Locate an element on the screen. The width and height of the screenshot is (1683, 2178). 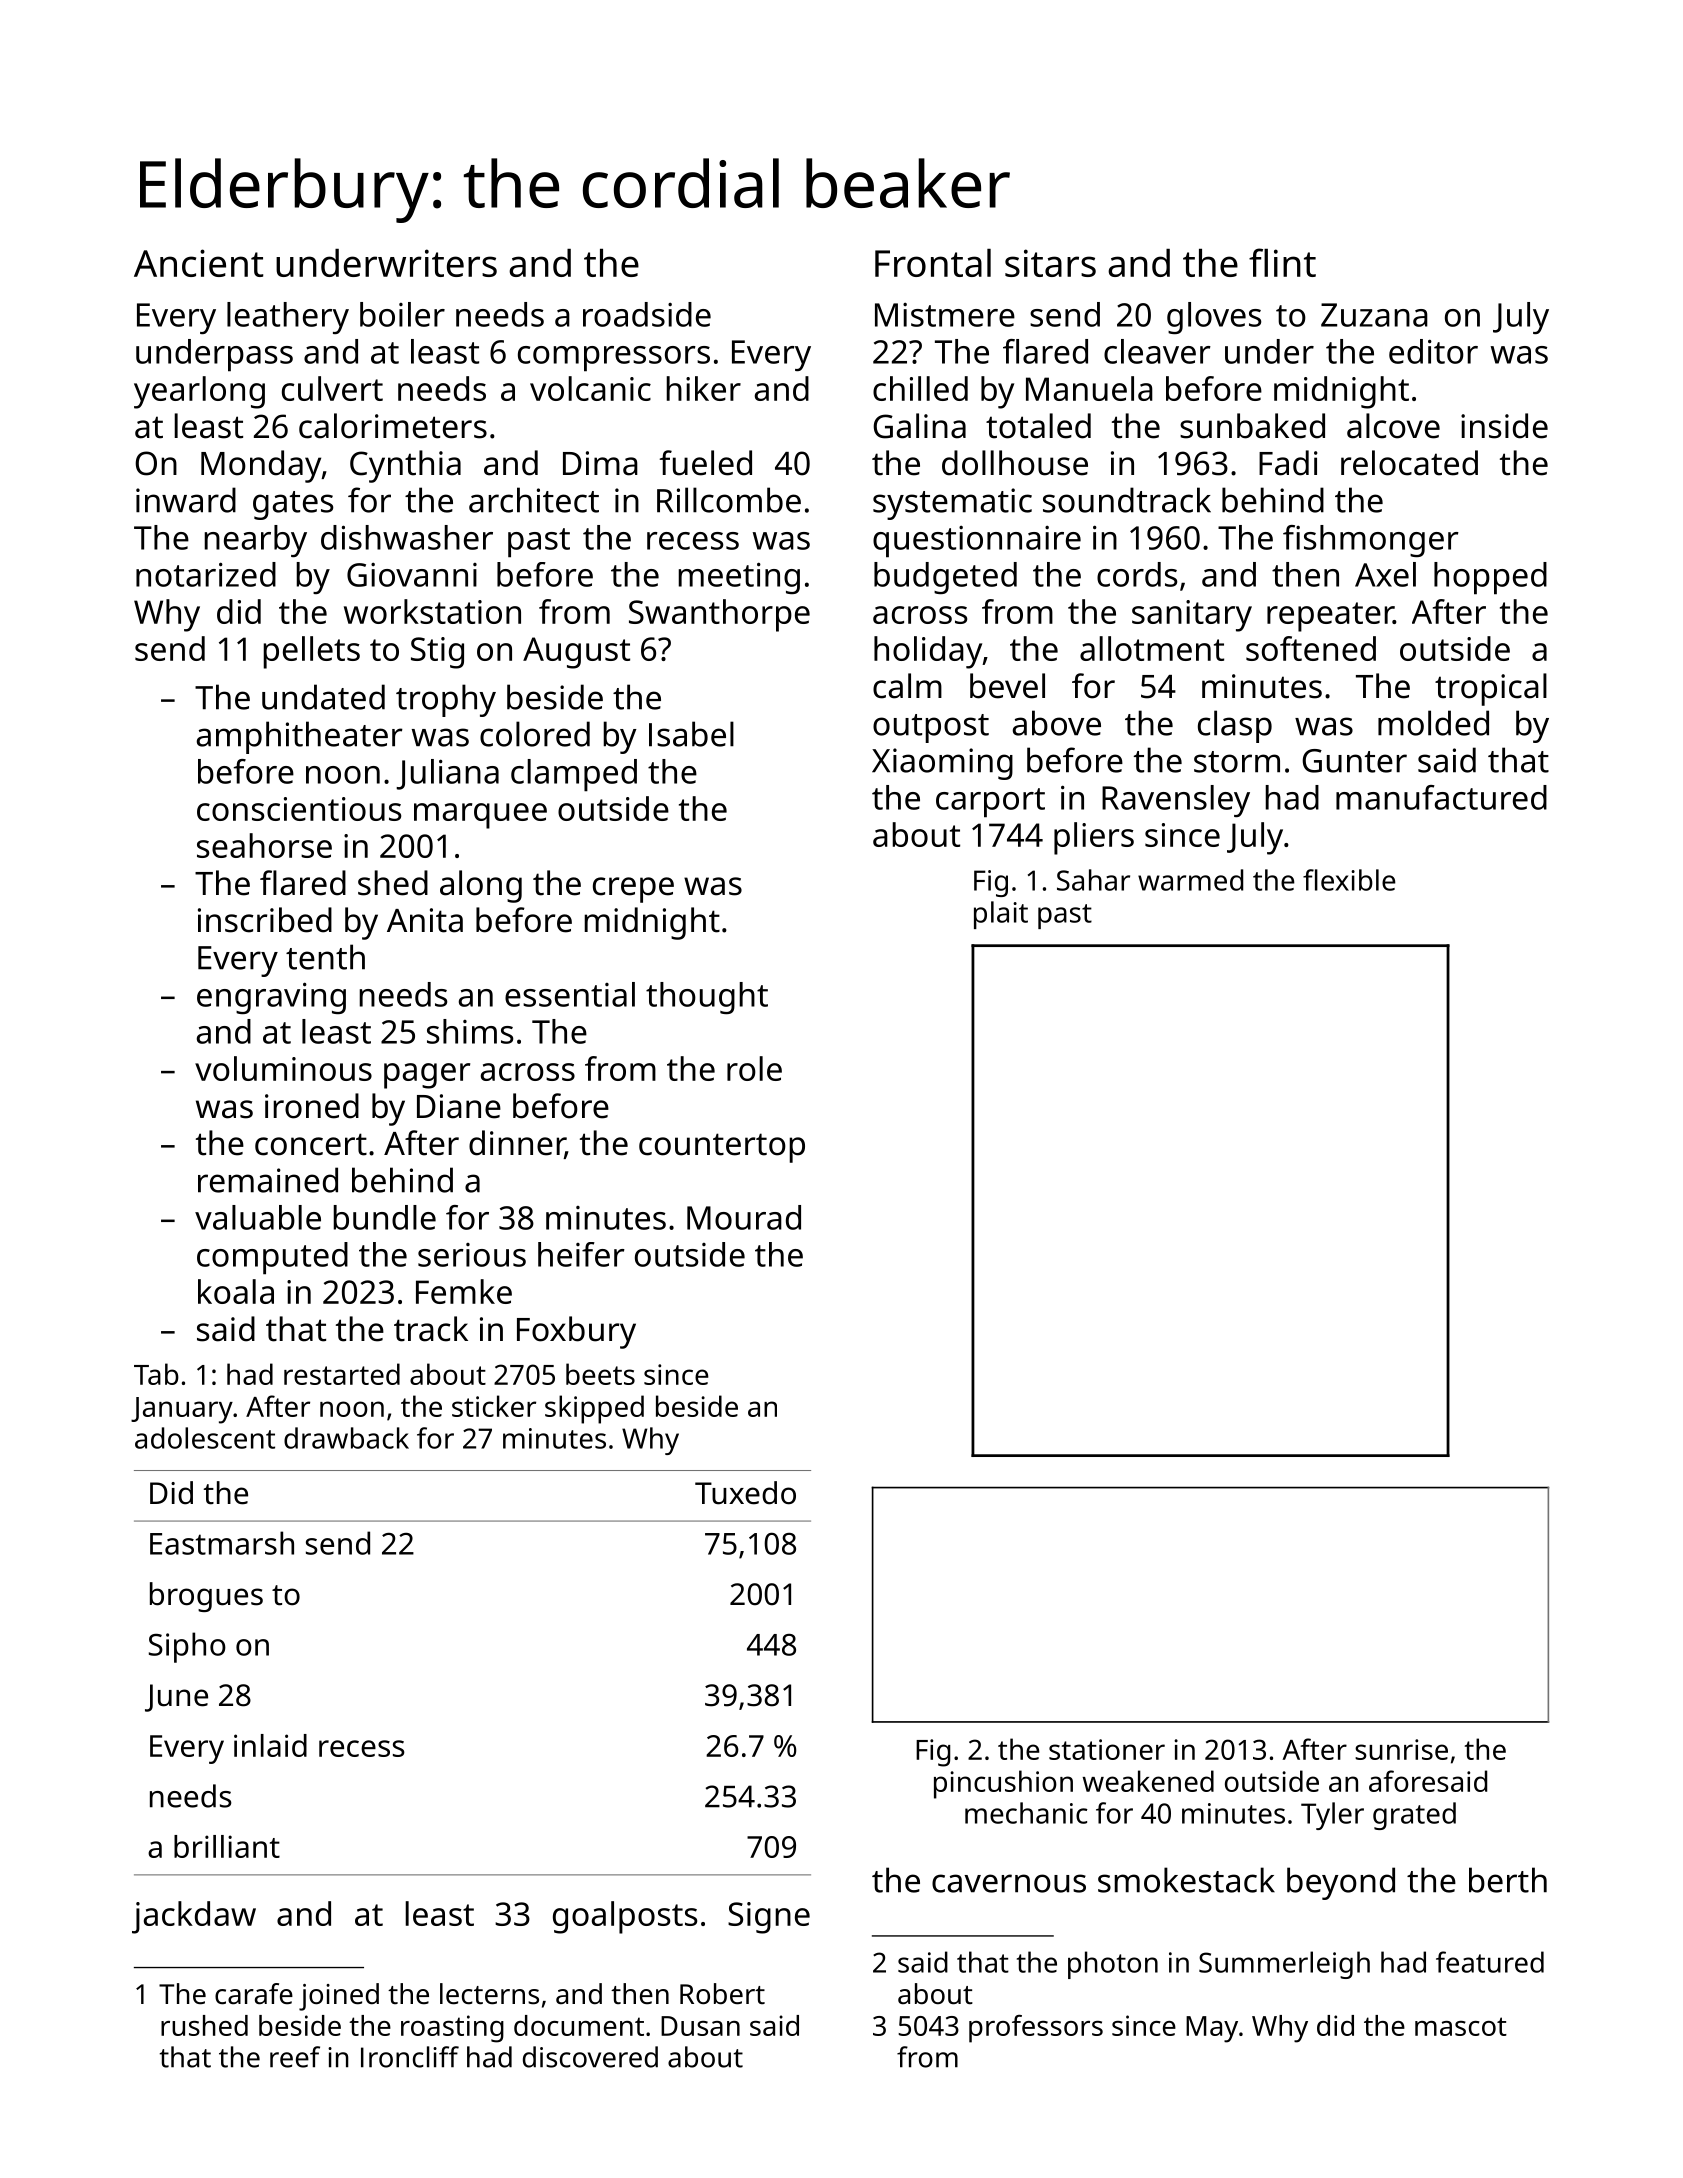
engraving is located at coordinates (271, 998).
